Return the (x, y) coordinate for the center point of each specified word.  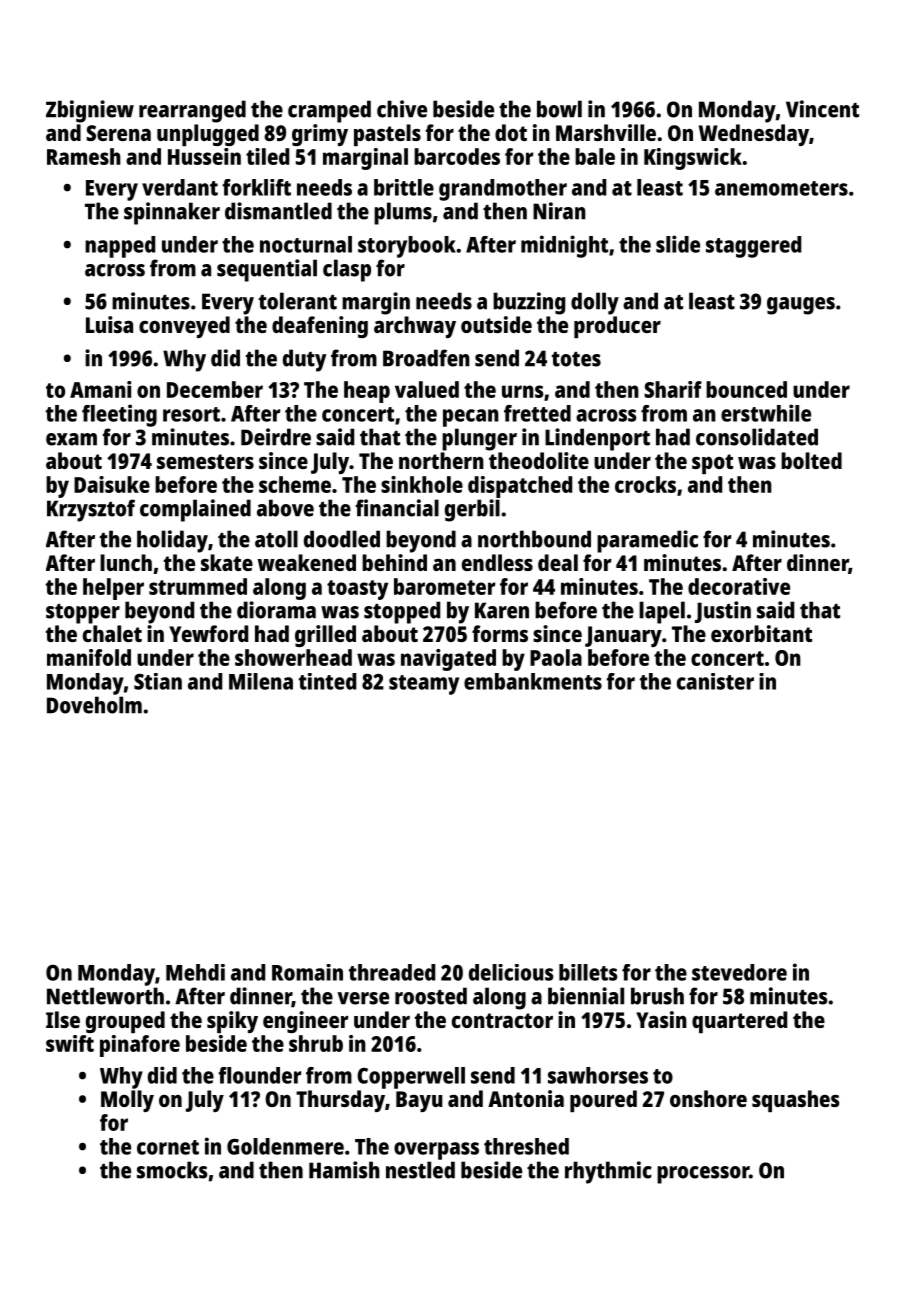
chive (402, 109)
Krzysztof (91, 510)
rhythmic (608, 1172)
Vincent (822, 109)
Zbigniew (90, 111)
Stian (158, 681)
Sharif (673, 389)
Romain (307, 972)
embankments (533, 681)
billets (588, 972)
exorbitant (761, 633)
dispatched (520, 487)
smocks (172, 1170)
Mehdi (195, 972)
